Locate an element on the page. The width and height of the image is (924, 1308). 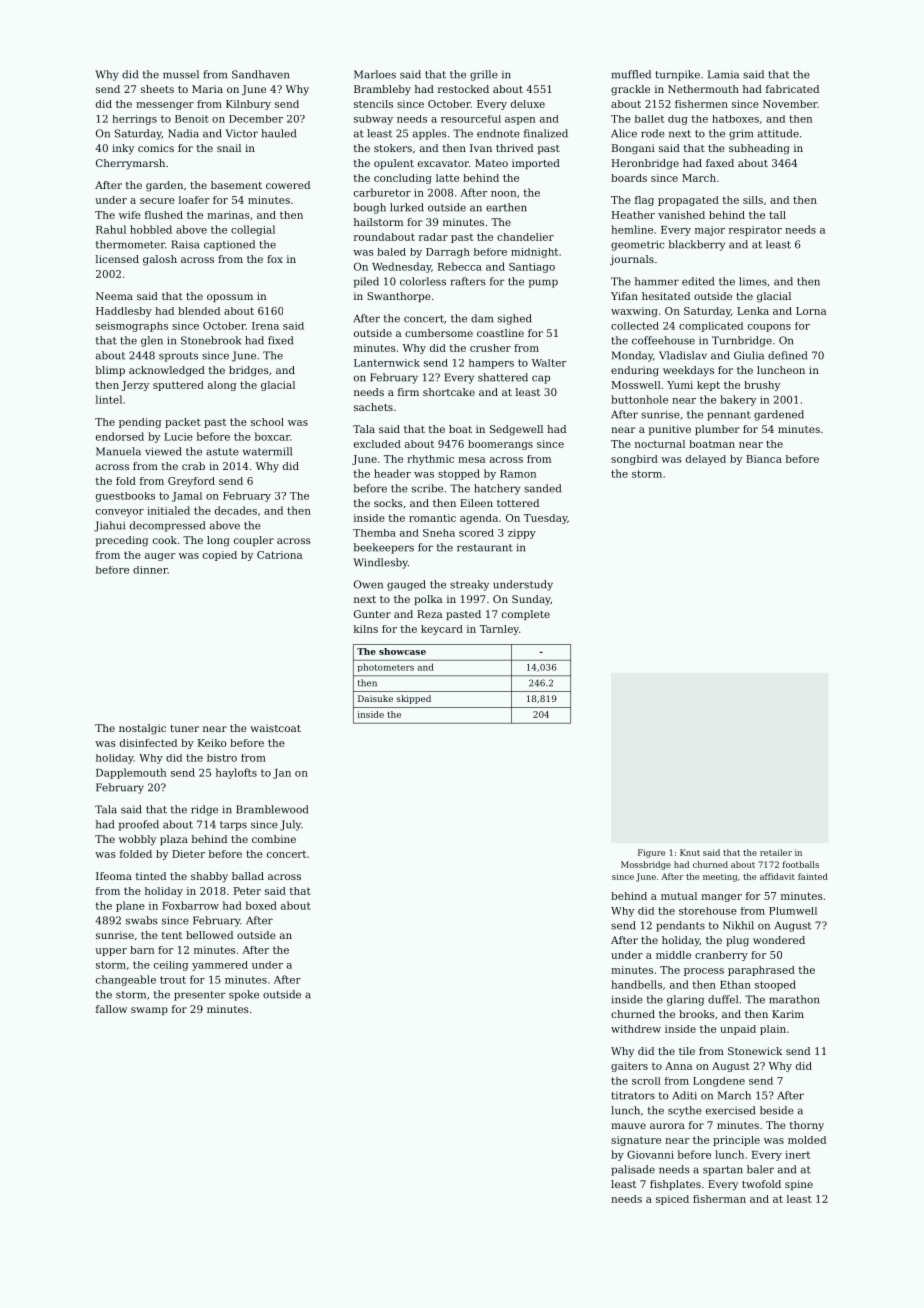
respirator is located at coordinates (755, 231).
